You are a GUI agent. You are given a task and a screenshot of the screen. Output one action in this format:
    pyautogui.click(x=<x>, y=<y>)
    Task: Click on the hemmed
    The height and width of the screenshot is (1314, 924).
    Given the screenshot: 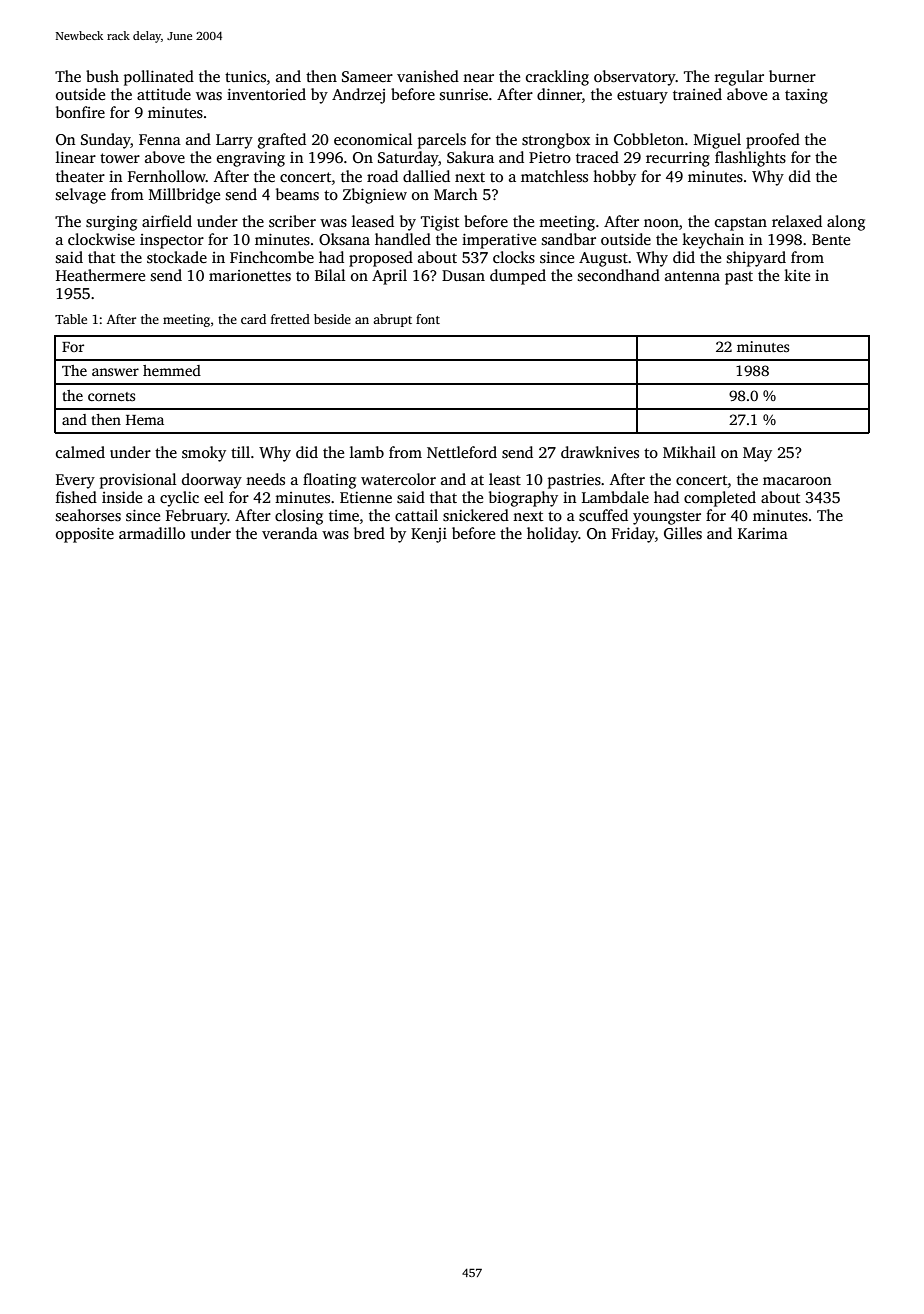 What is the action you would take?
    pyautogui.click(x=172, y=370)
